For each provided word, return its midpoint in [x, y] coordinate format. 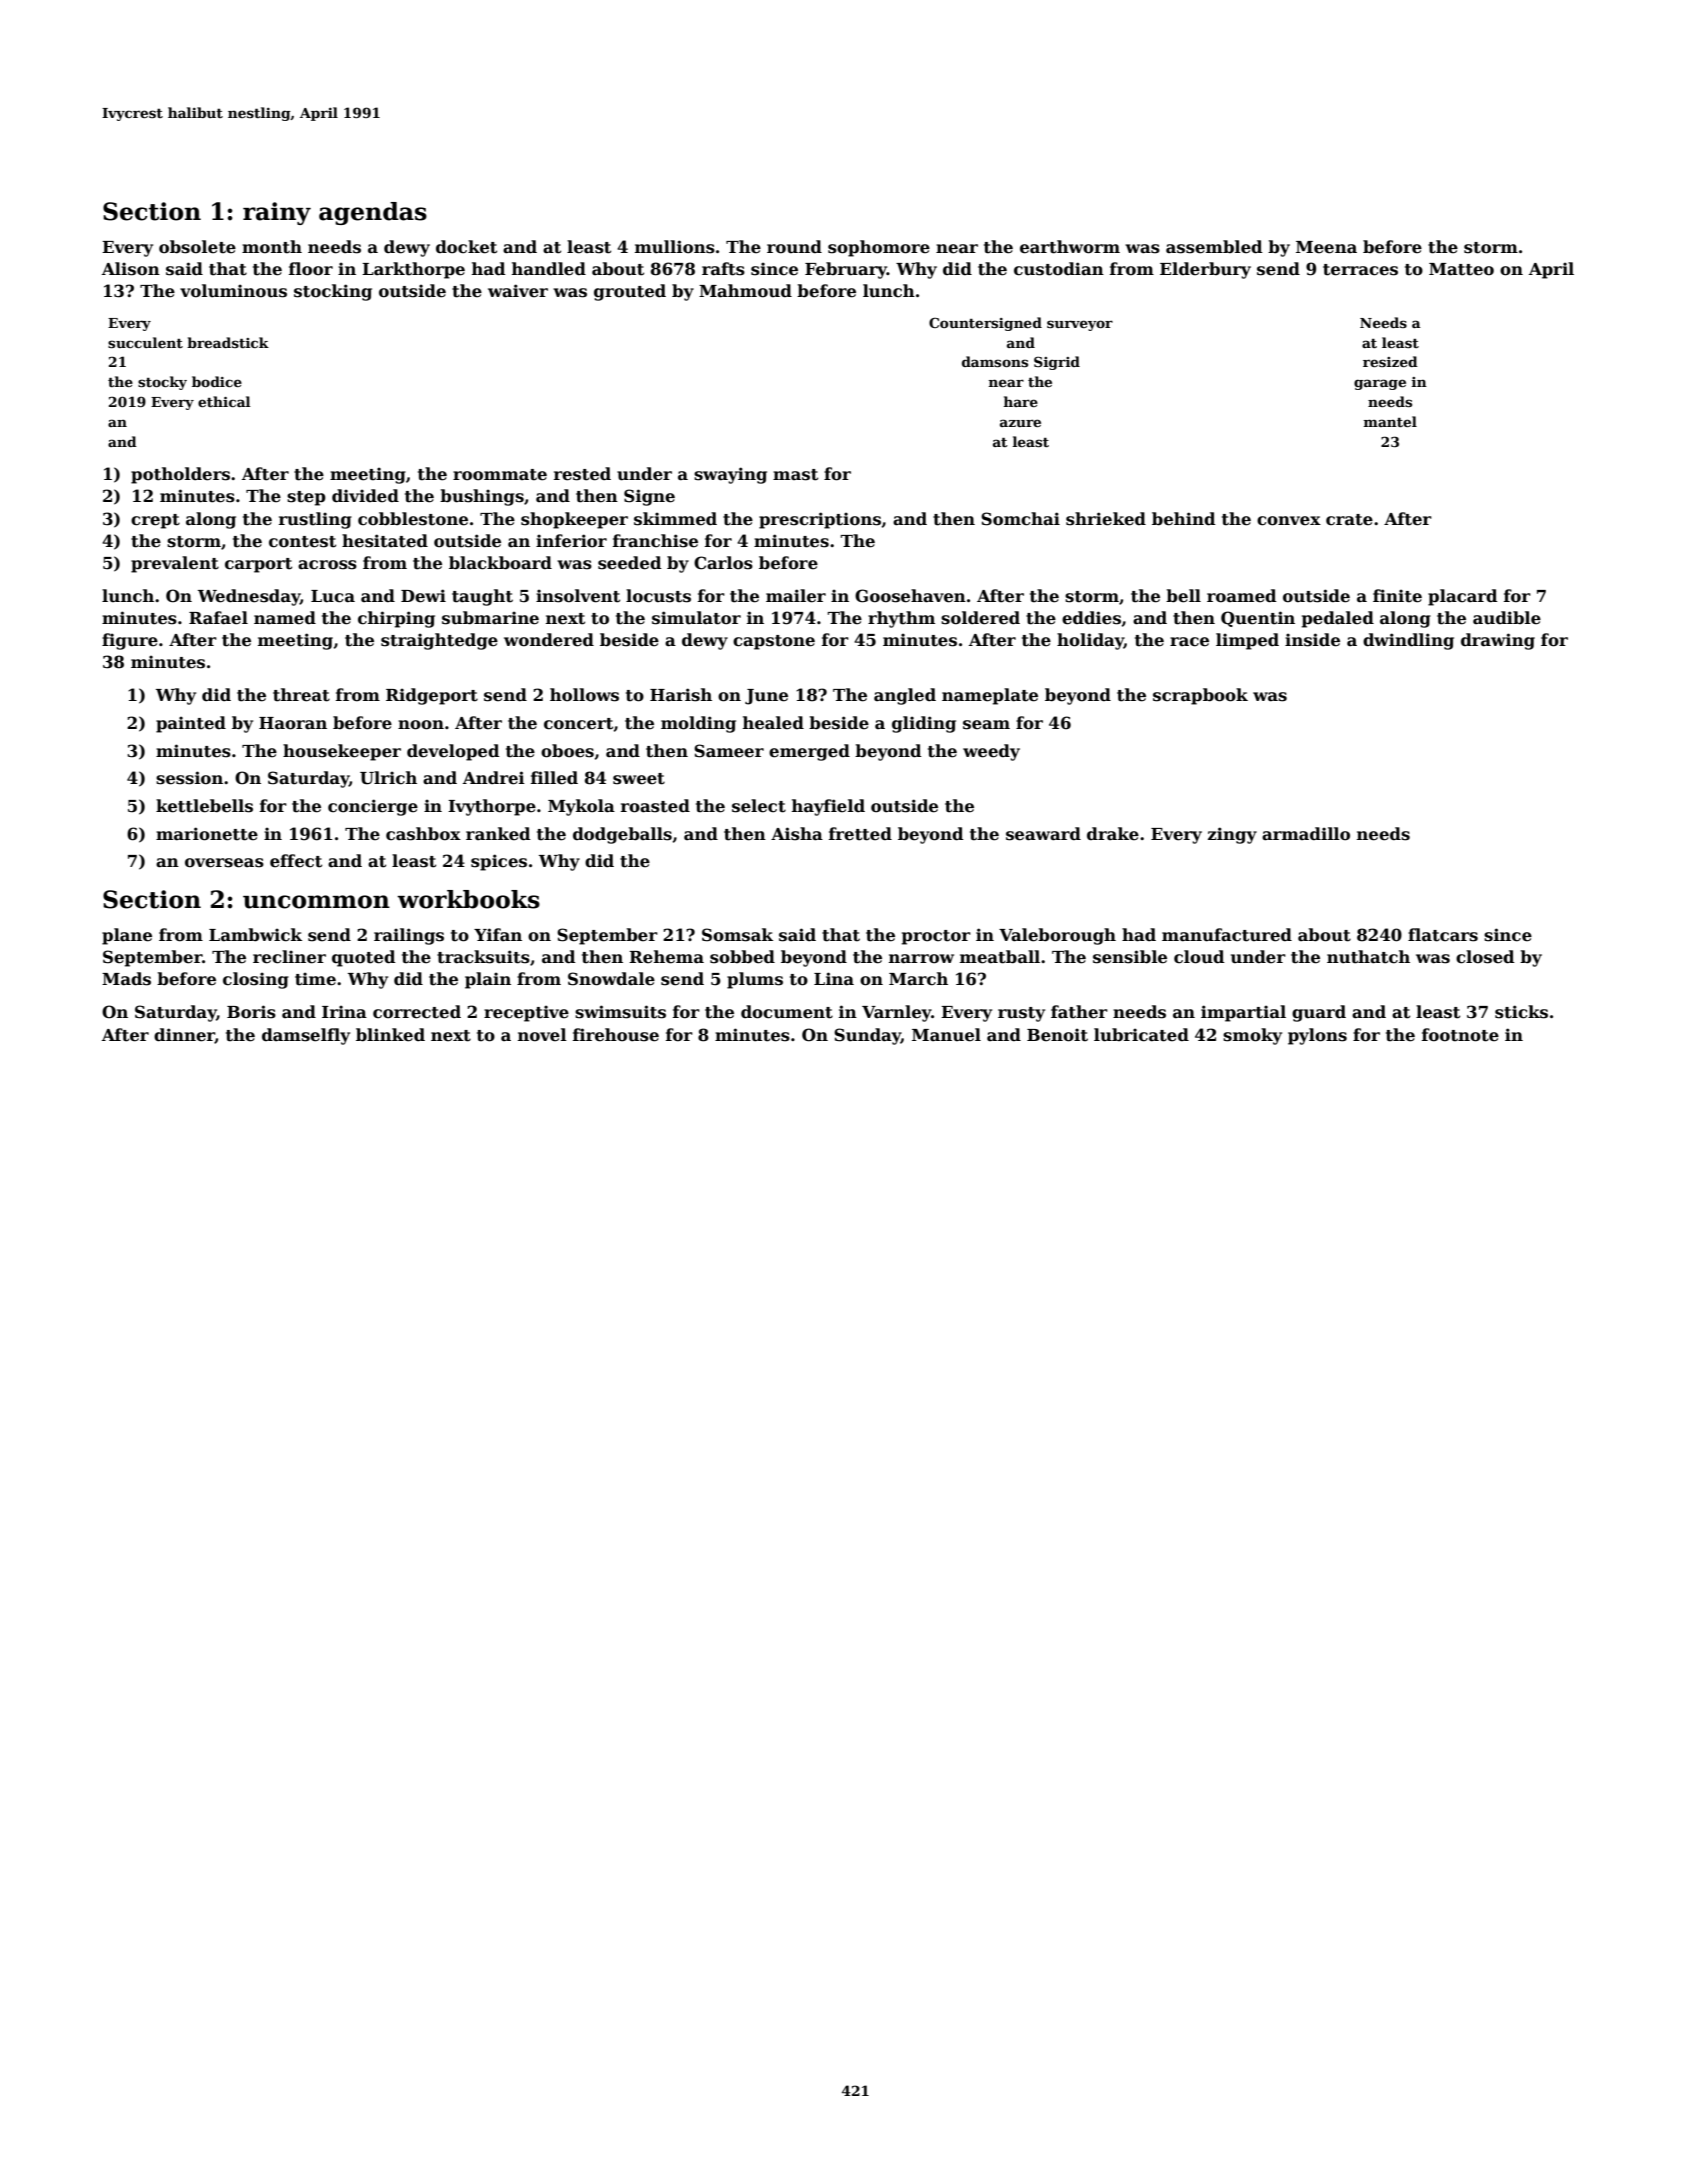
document [787, 1012]
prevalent [175, 564]
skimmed [675, 519]
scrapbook [1200, 696]
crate [1349, 520]
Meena [1326, 247]
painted [191, 724]
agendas [373, 213]
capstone [774, 642]
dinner [184, 1035]
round [794, 247]
